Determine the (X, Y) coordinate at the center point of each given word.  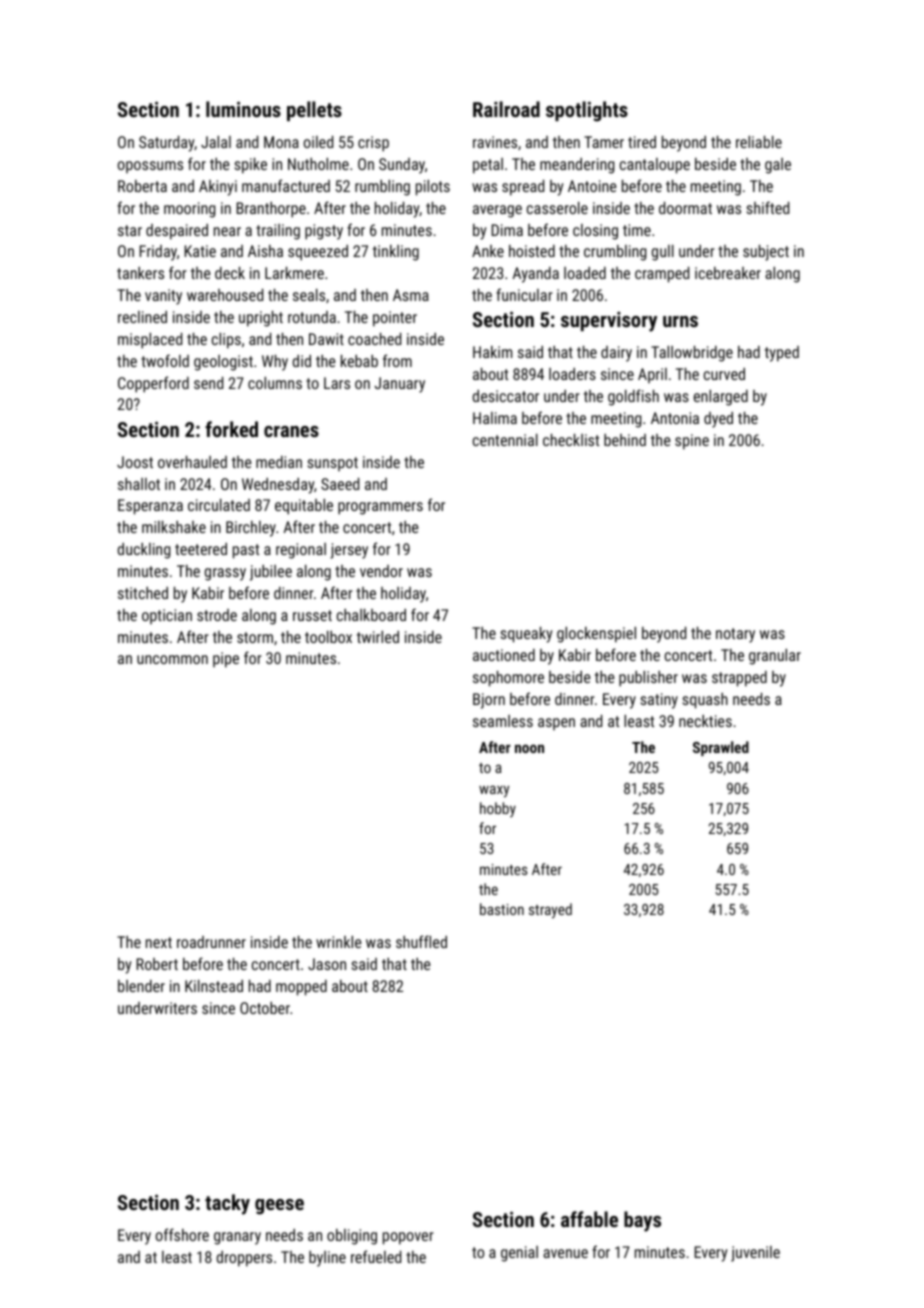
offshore (182, 1234)
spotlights (587, 111)
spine (692, 442)
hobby (498, 809)
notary (735, 635)
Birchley (251, 529)
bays (642, 1221)
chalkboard (371, 615)
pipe (226, 660)
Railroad (506, 109)
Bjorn (489, 701)
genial (519, 1254)
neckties (705, 721)
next (159, 942)
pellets (314, 111)
